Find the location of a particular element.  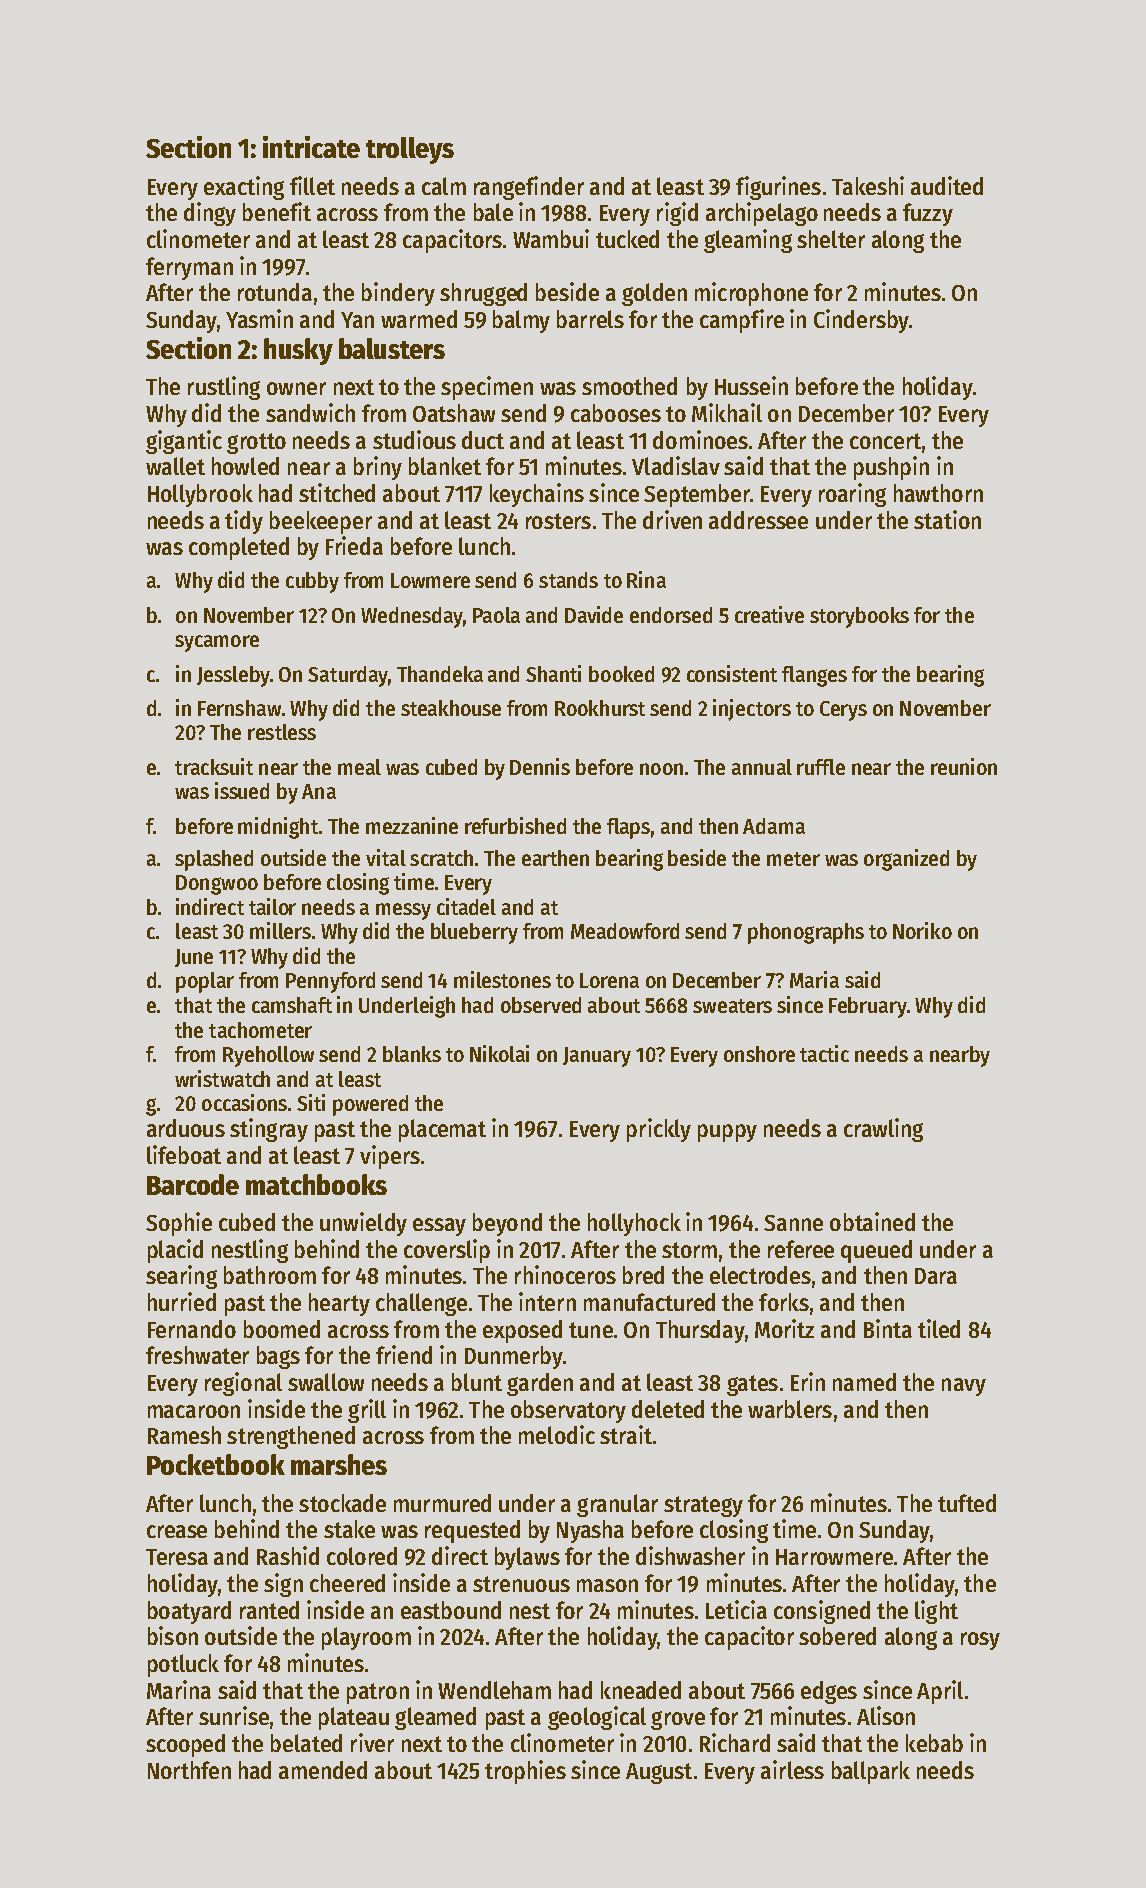

audited is located at coordinates (947, 185).
